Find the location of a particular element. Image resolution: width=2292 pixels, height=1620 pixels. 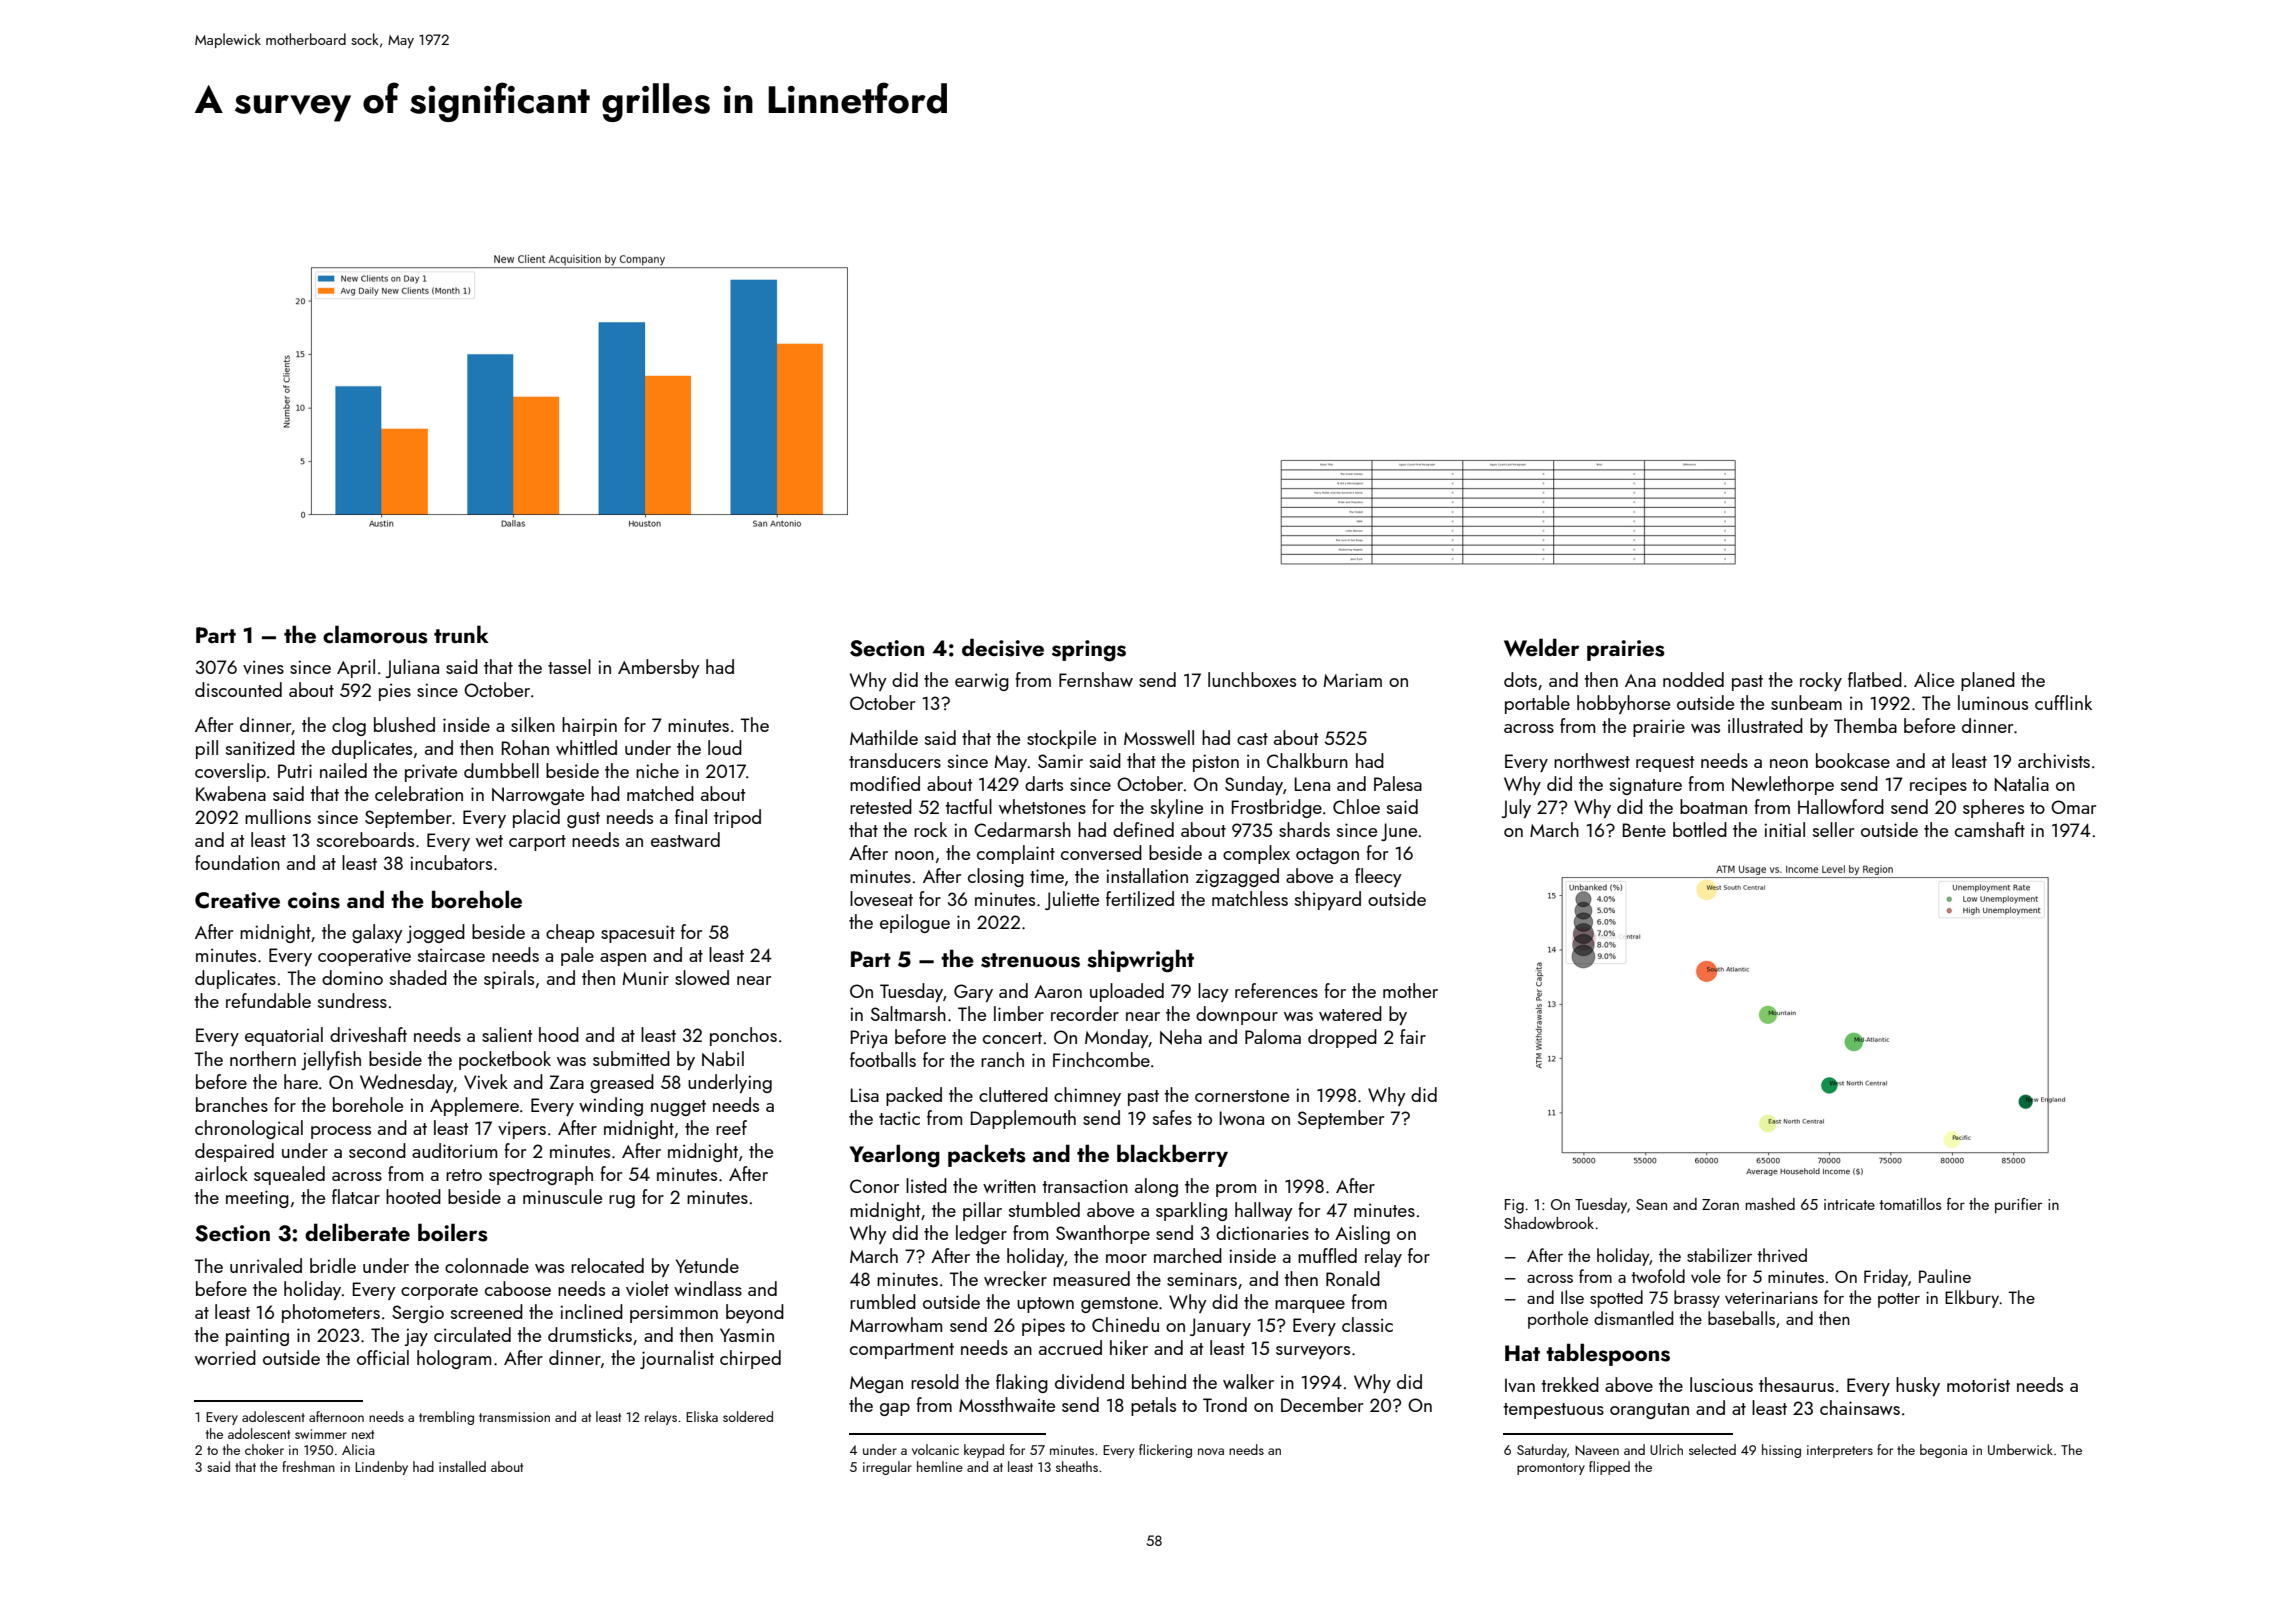

Kwabena is located at coordinates (231, 793).
